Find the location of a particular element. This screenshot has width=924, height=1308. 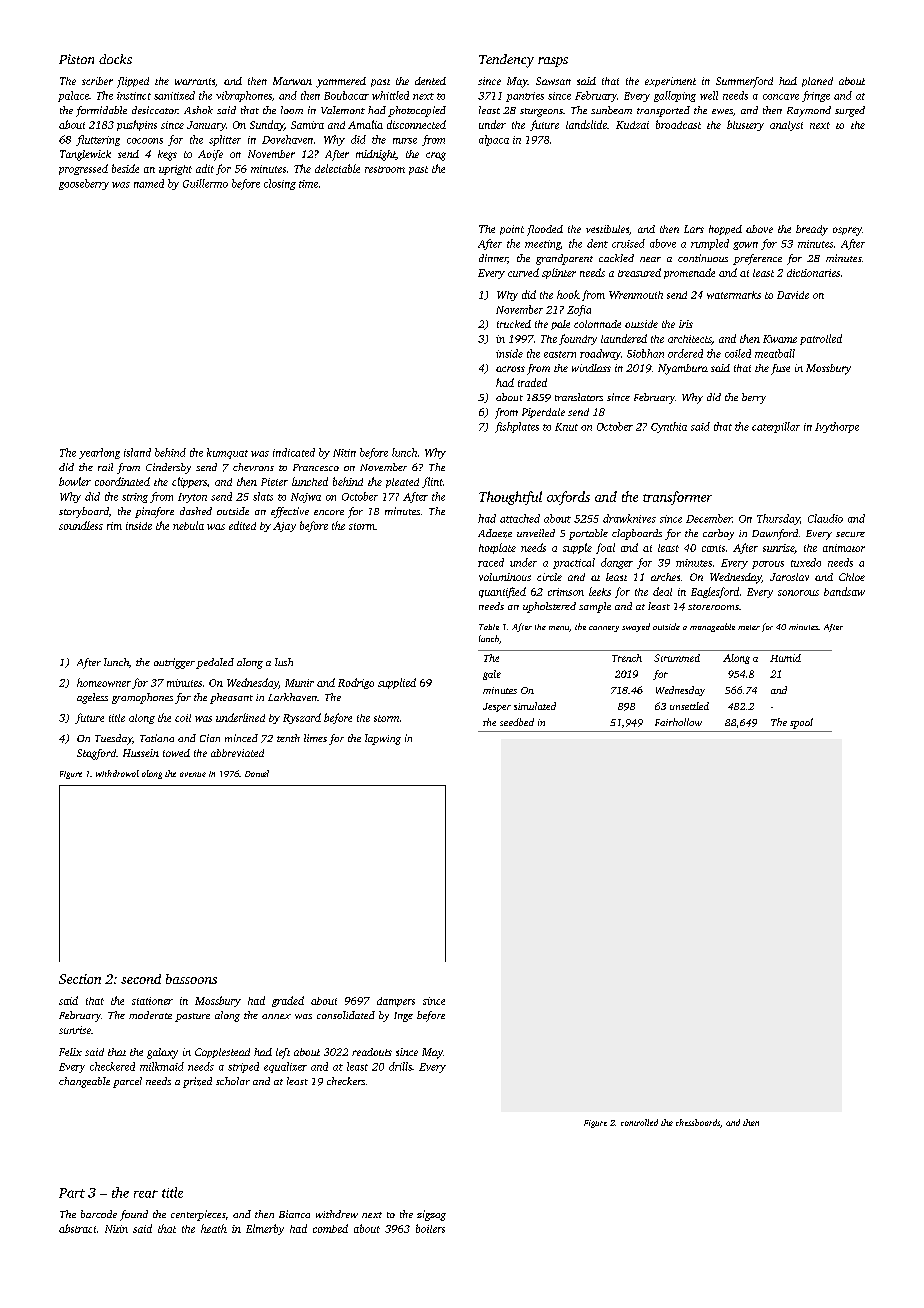

landslide is located at coordinates (586, 124).
